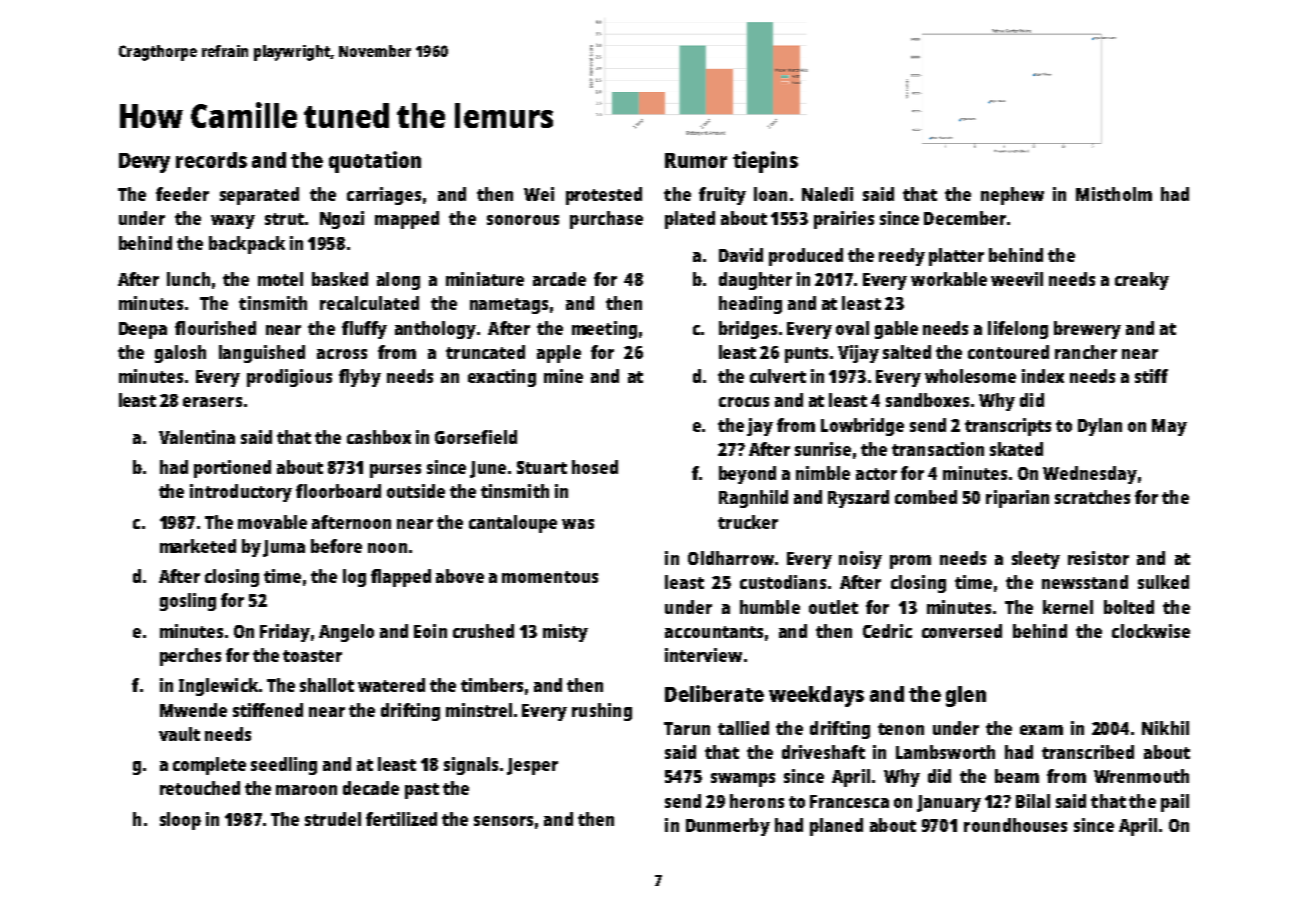 The height and width of the document is (924, 1308). Describe the element at coordinates (180, 821) in the document. I see `sloop` at that location.
